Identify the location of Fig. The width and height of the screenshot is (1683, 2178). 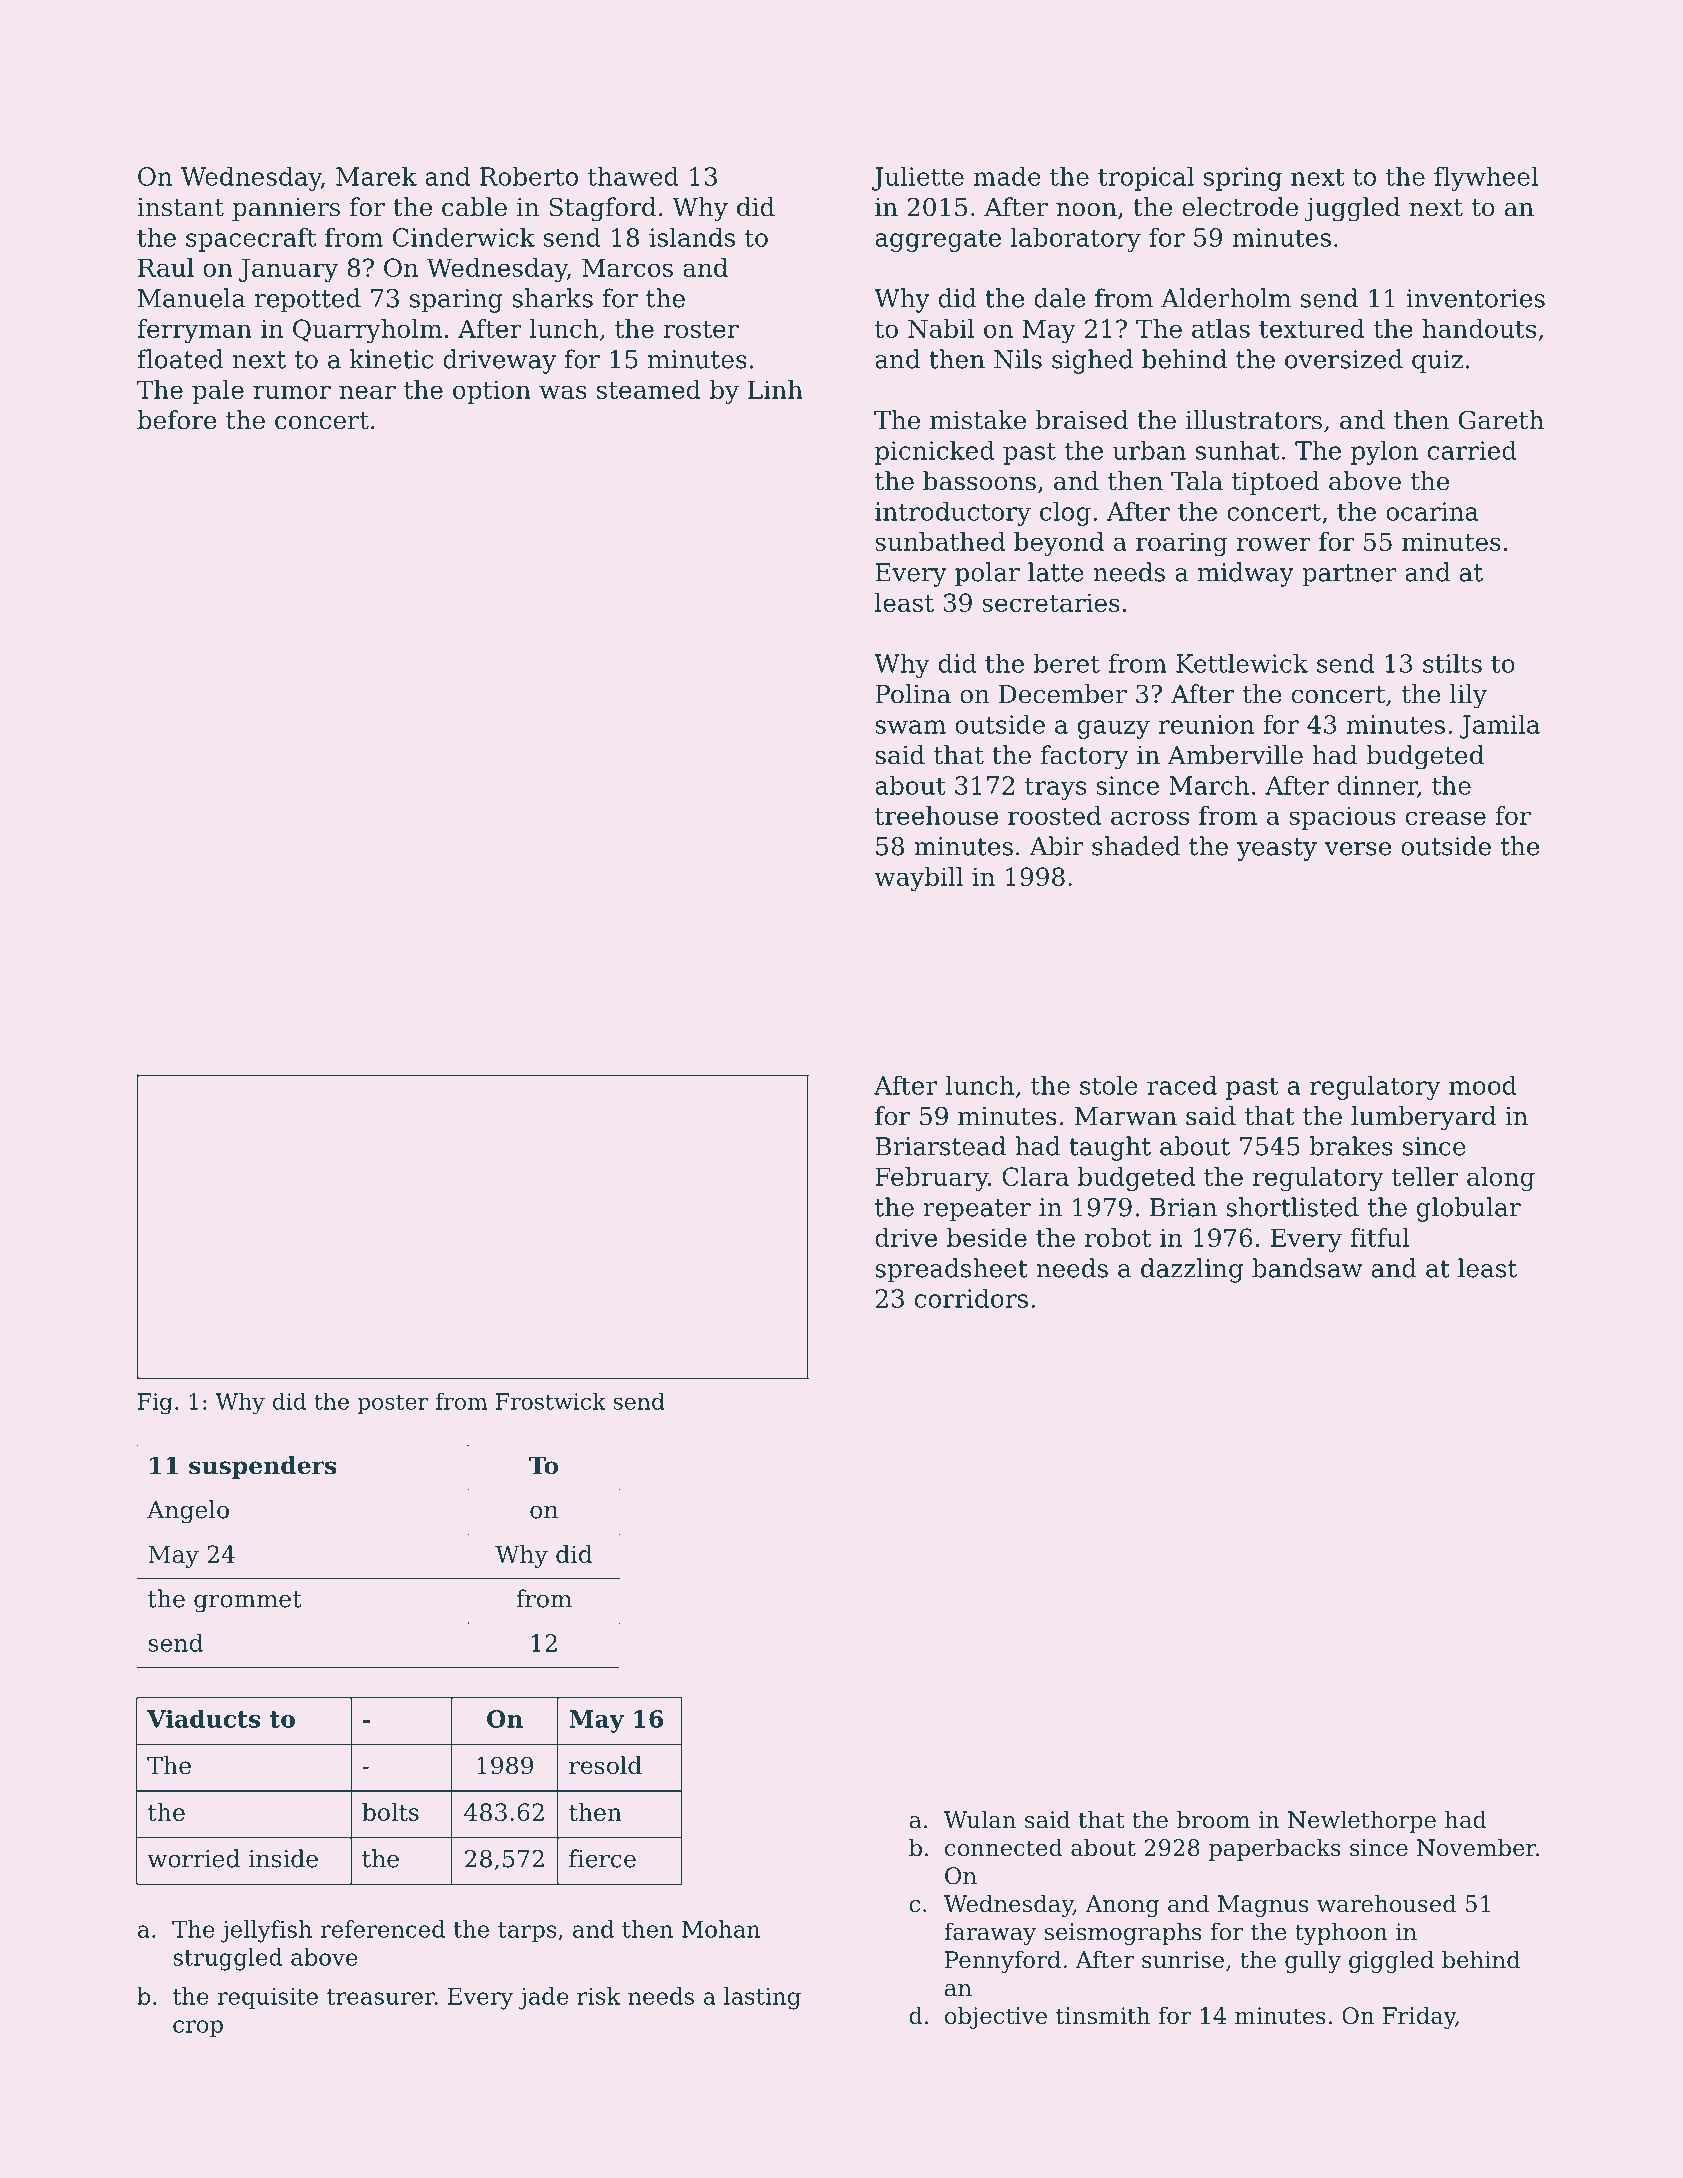
(155, 1404).
